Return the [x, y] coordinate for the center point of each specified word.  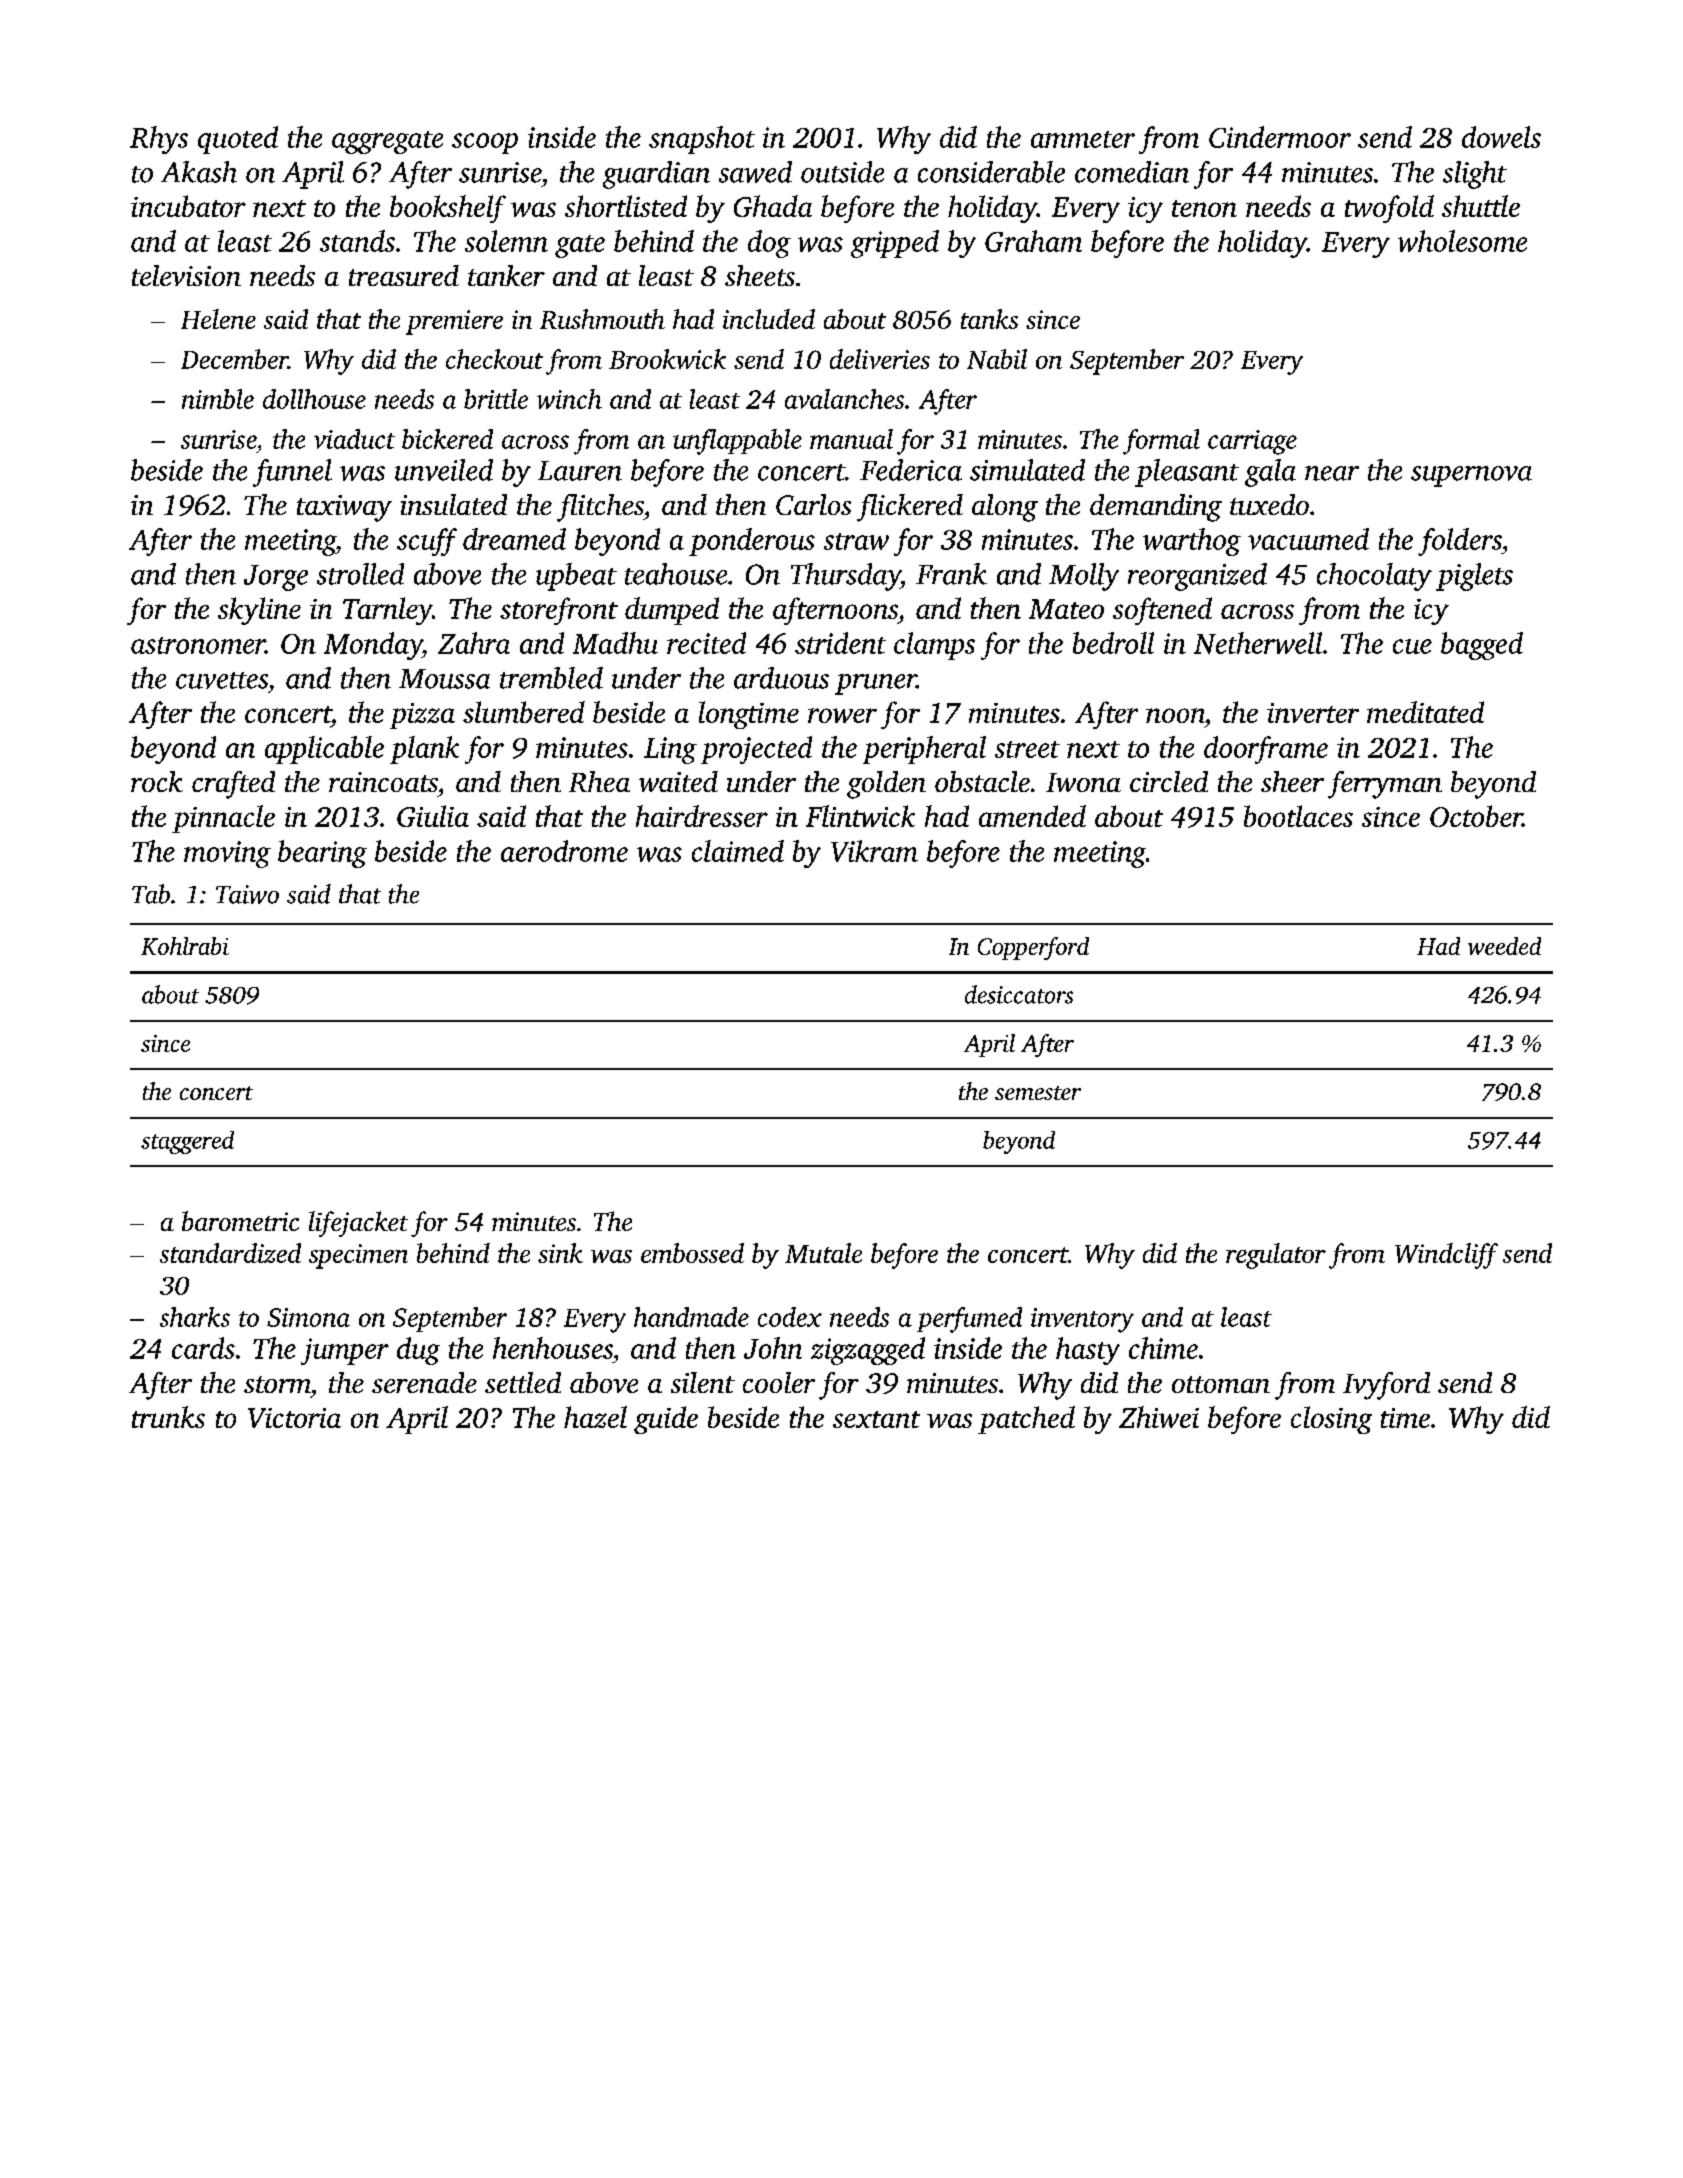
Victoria [294, 1418]
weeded [1504, 946]
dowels [1501, 137]
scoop [485, 143]
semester [1038, 1093]
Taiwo [247, 894]
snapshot [702, 140]
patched [1026, 1420]
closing [1331, 1420]
